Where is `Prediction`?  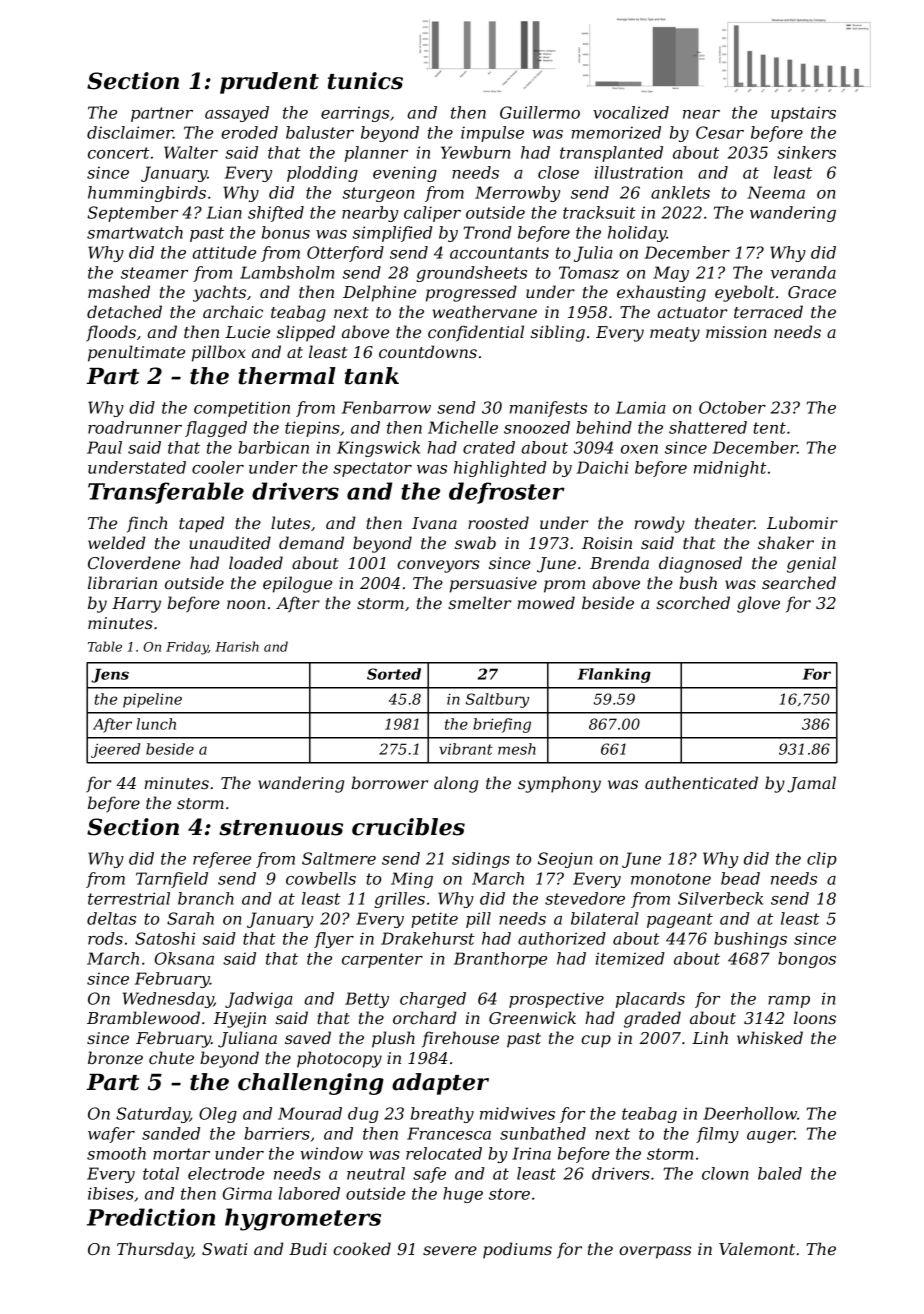 Prediction is located at coordinates (151, 1217).
